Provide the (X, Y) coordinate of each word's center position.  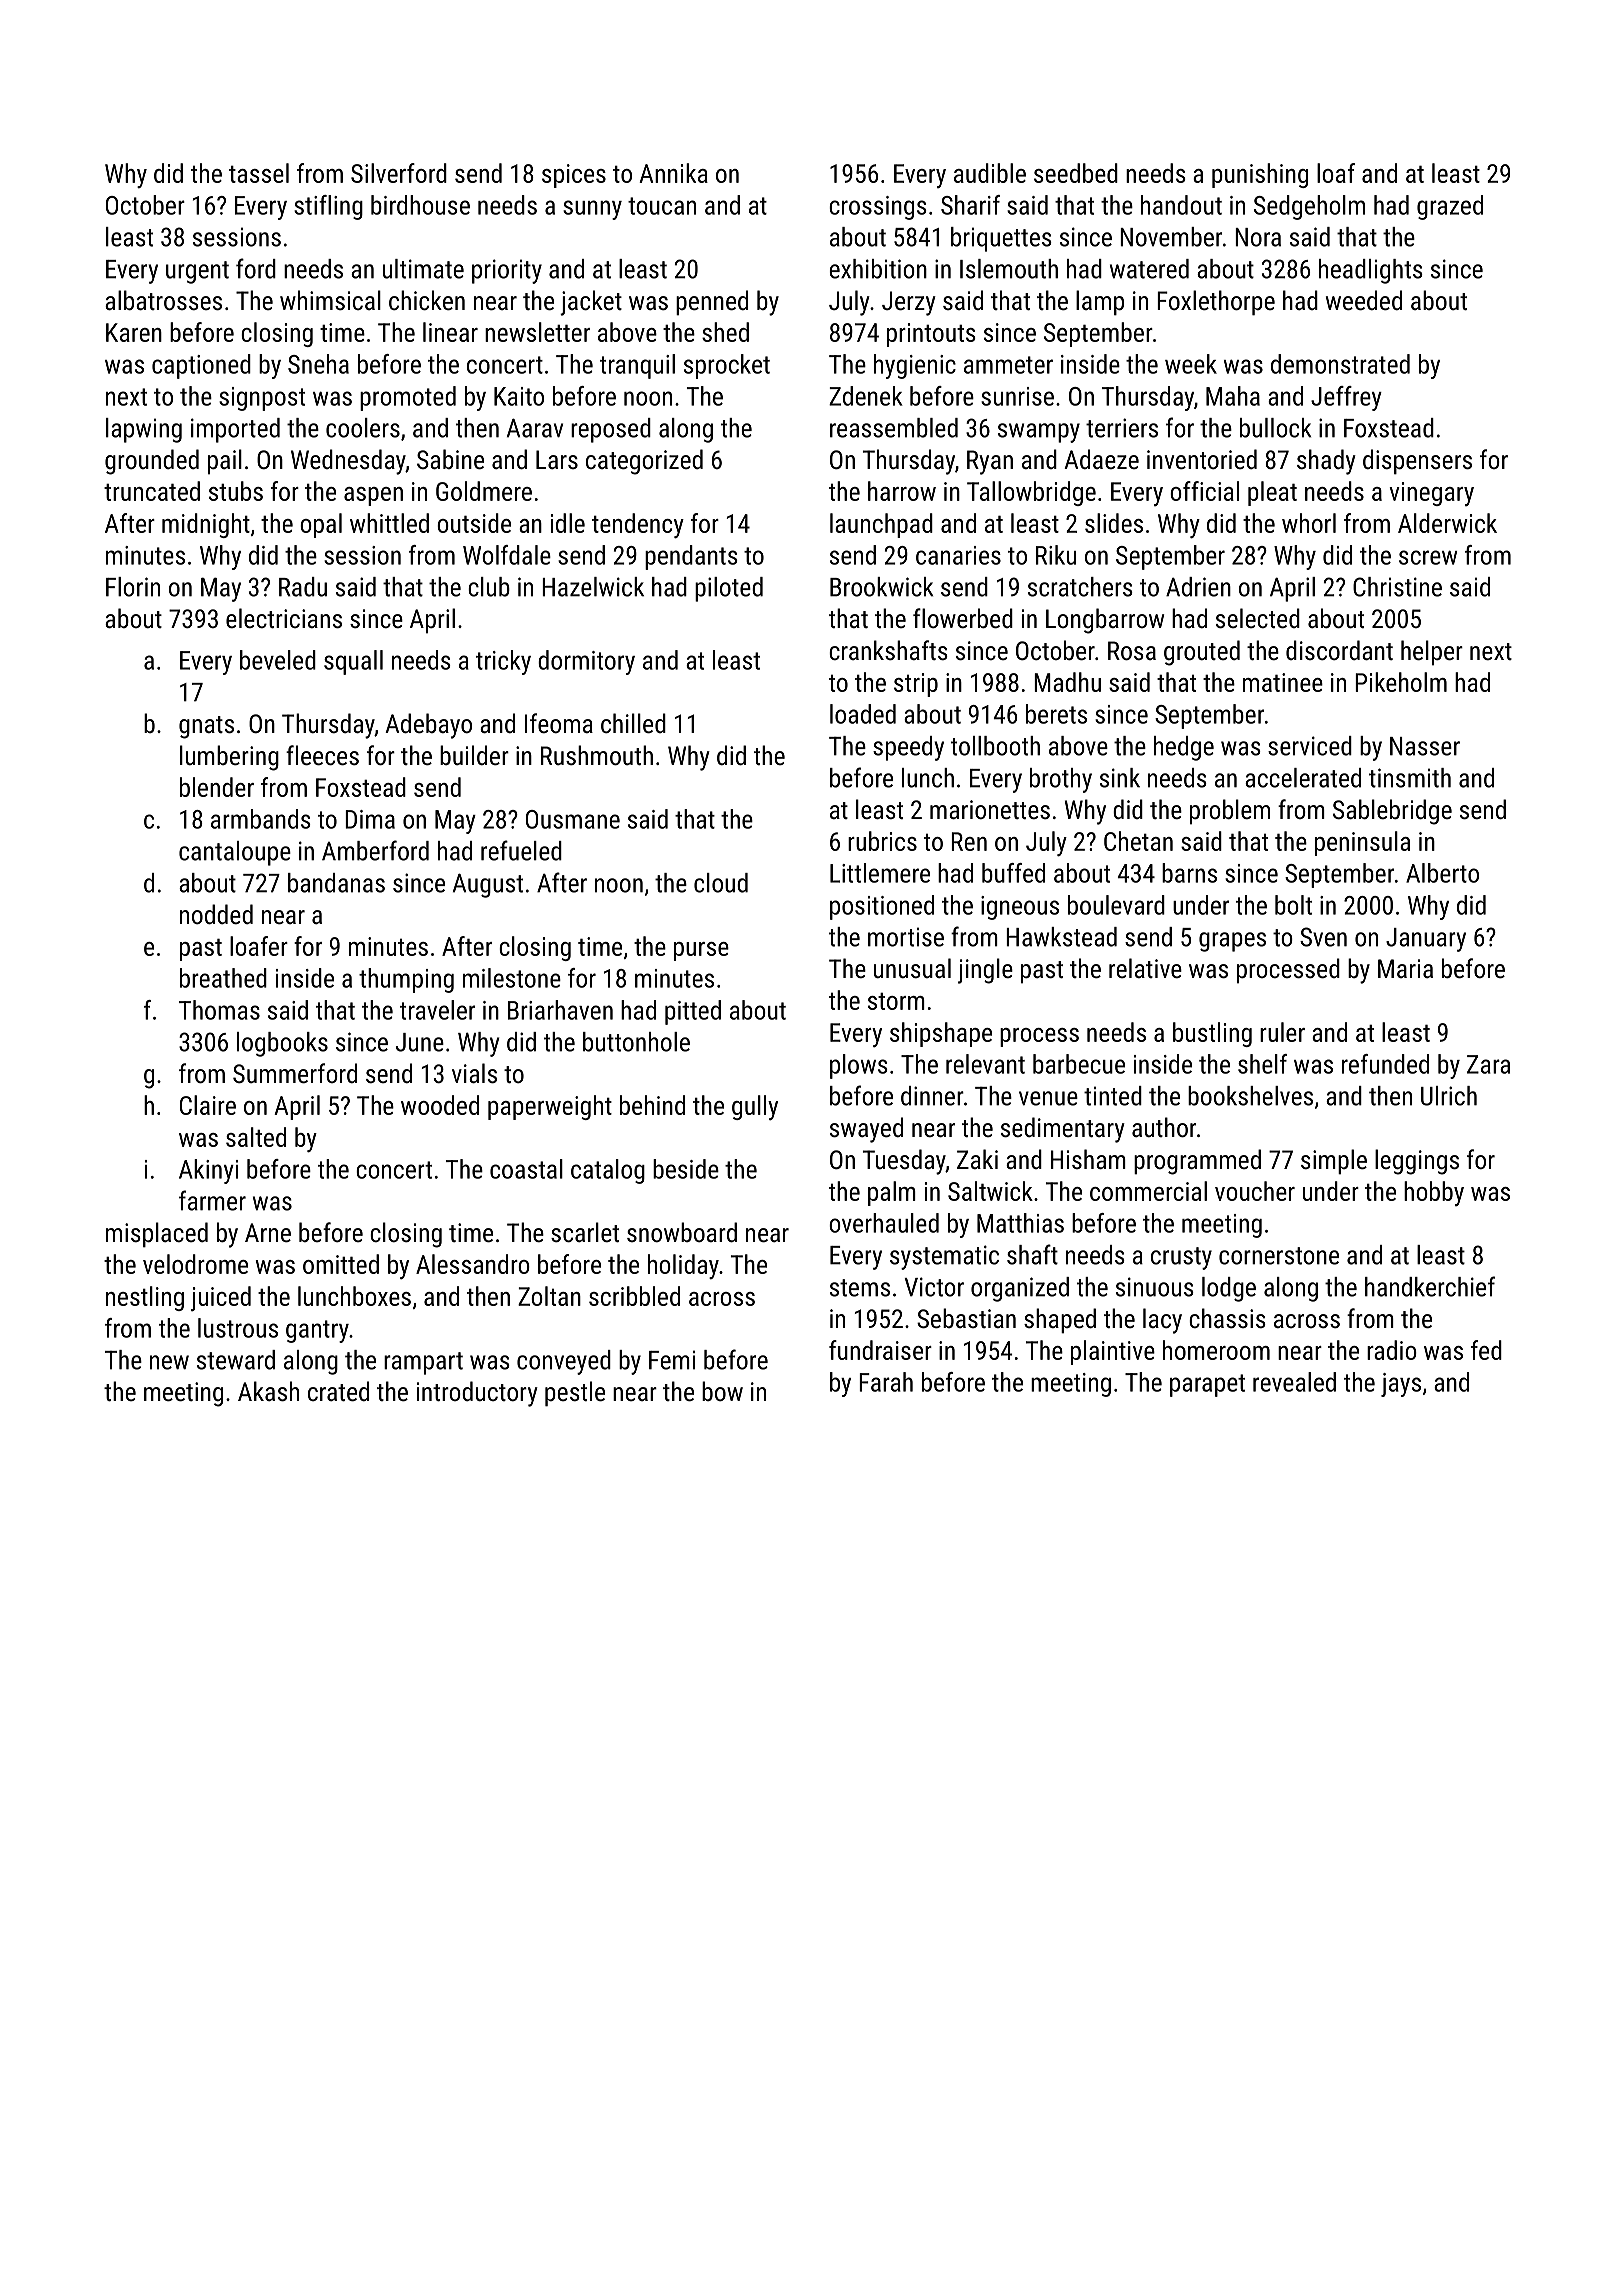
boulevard (1116, 905)
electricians (284, 618)
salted (256, 1137)
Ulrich (1449, 1096)
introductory (477, 1394)
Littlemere (880, 873)
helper (1432, 653)
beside (686, 1169)
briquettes (1001, 239)
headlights (1371, 271)
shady (1326, 462)
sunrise (1017, 396)
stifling (328, 207)
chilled (633, 723)
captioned (201, 366)
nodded (216, 914)
